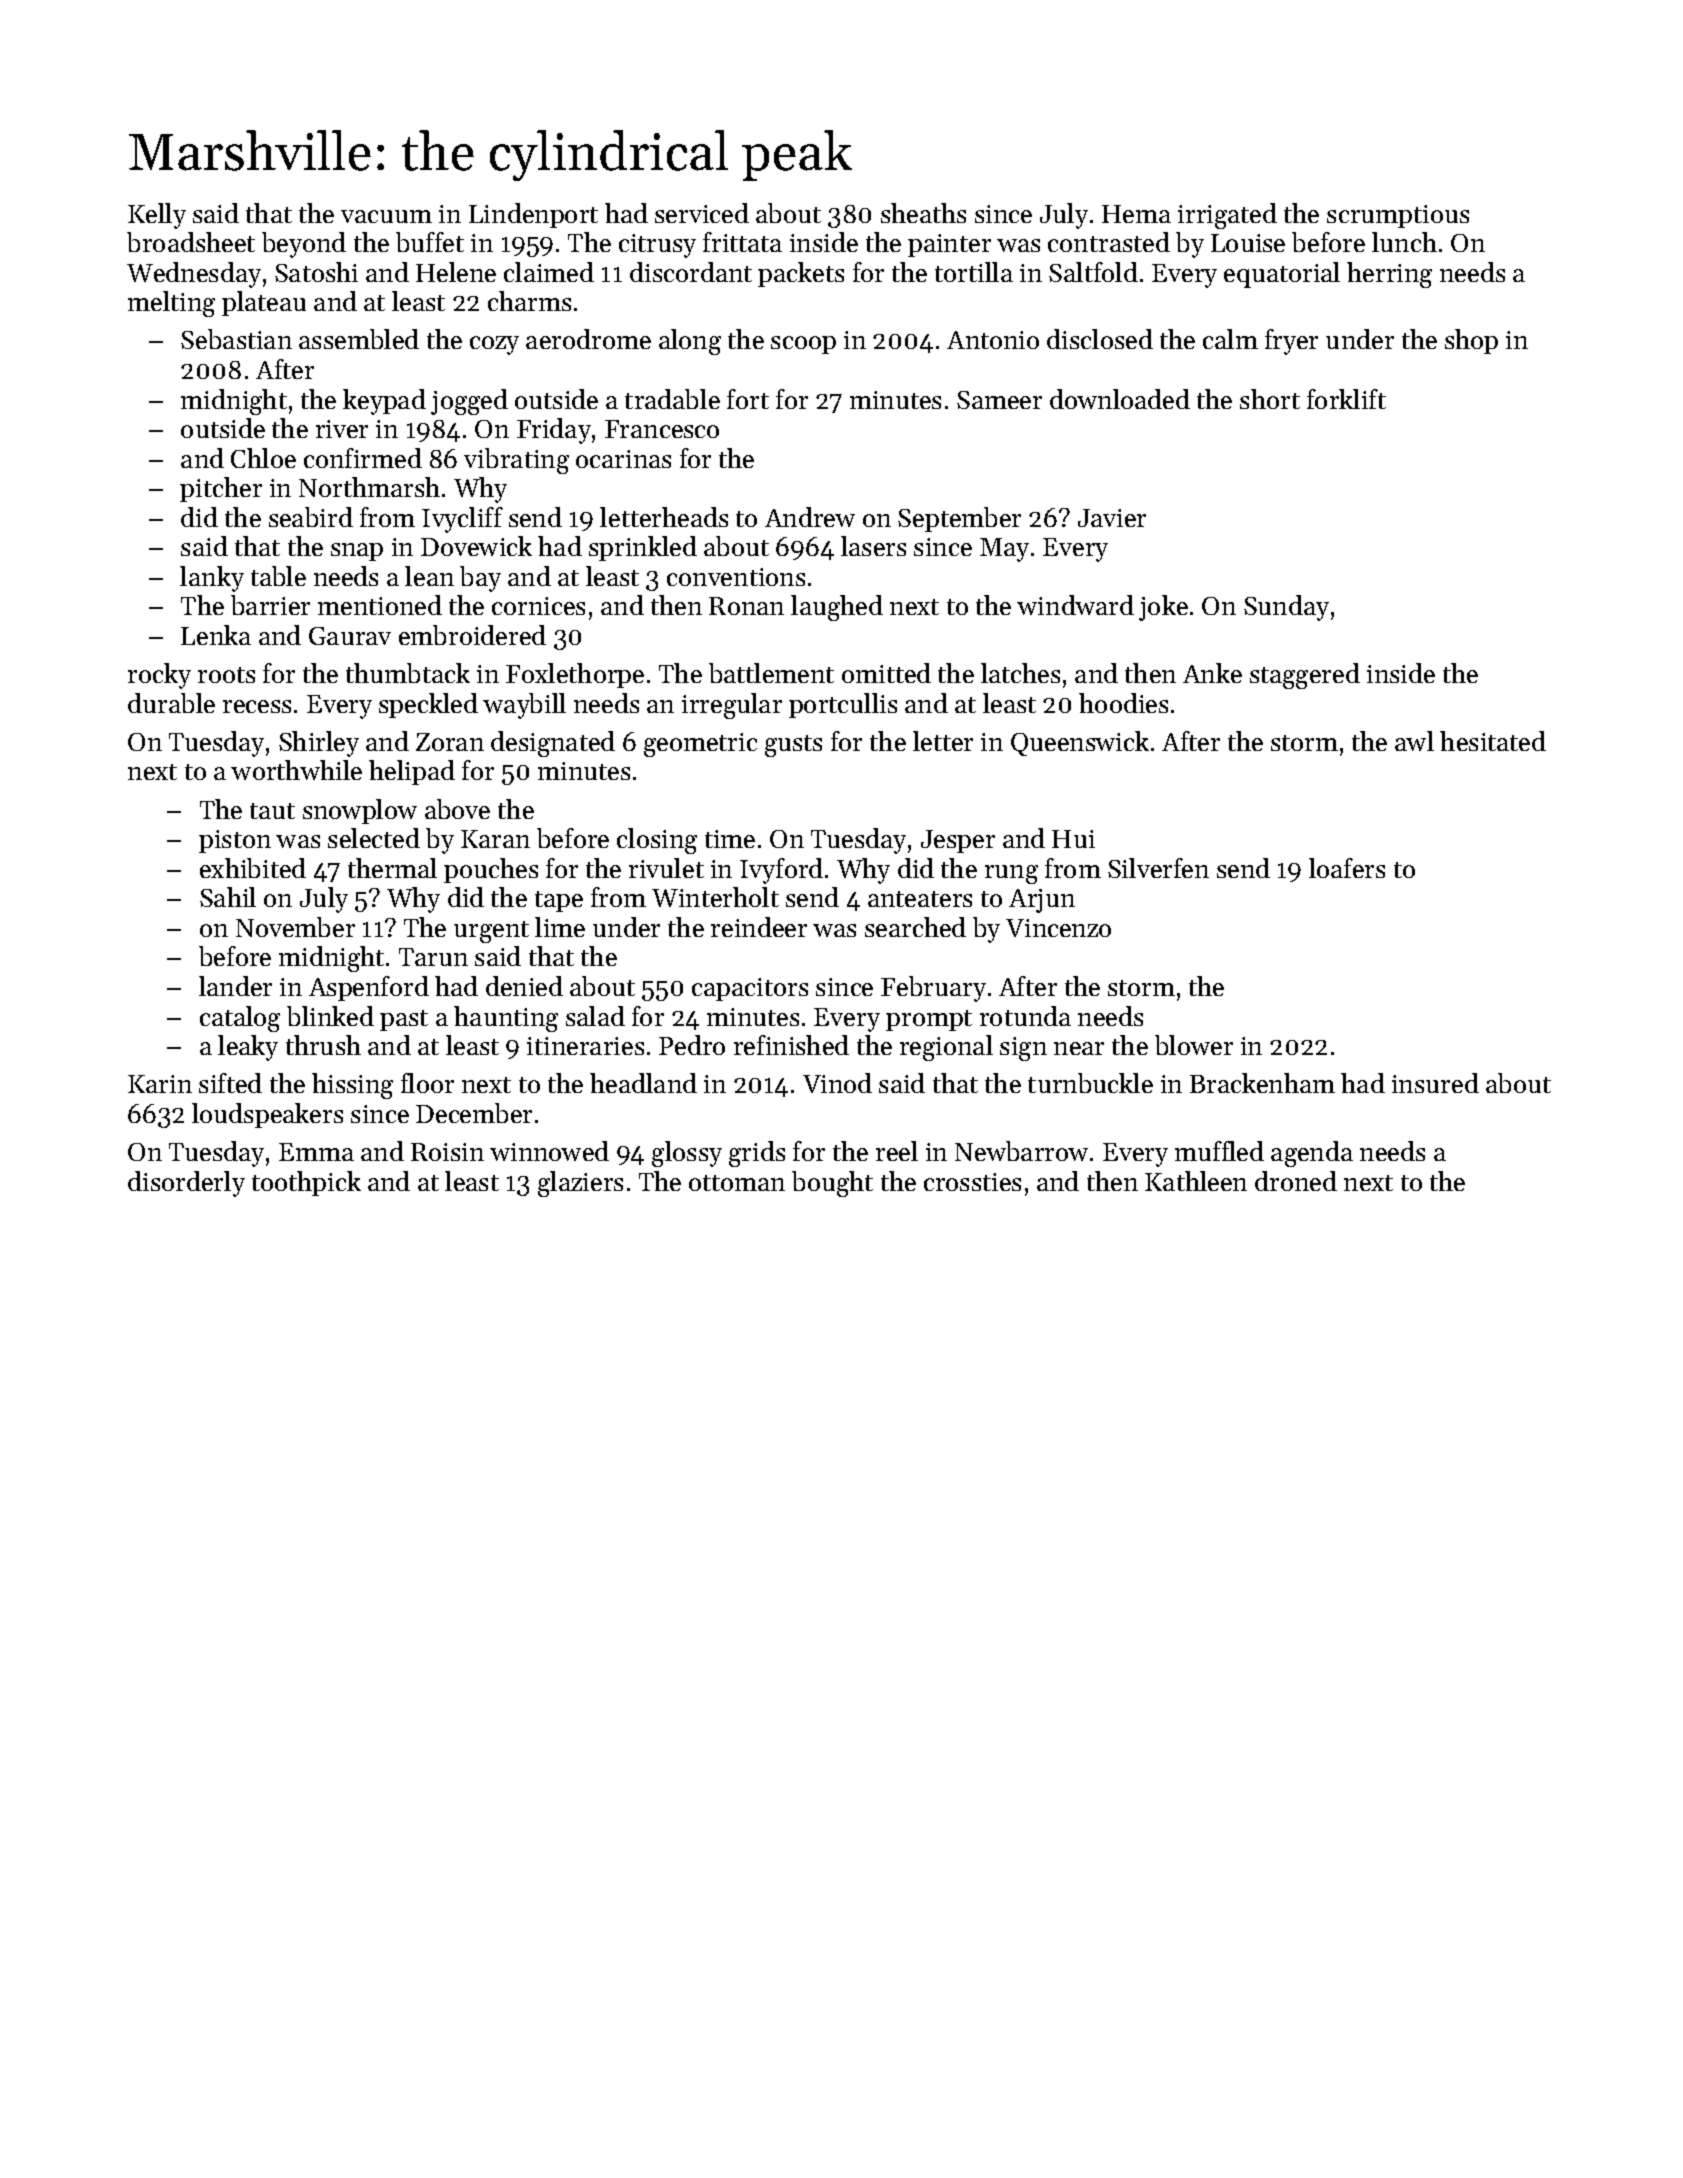 Image resolution: width=1683 pixels, height=2178 pixels. What do you see at coordinates (386, 216) in the screenshot?
I see `vacuum` at bounding box center [386, 216].
